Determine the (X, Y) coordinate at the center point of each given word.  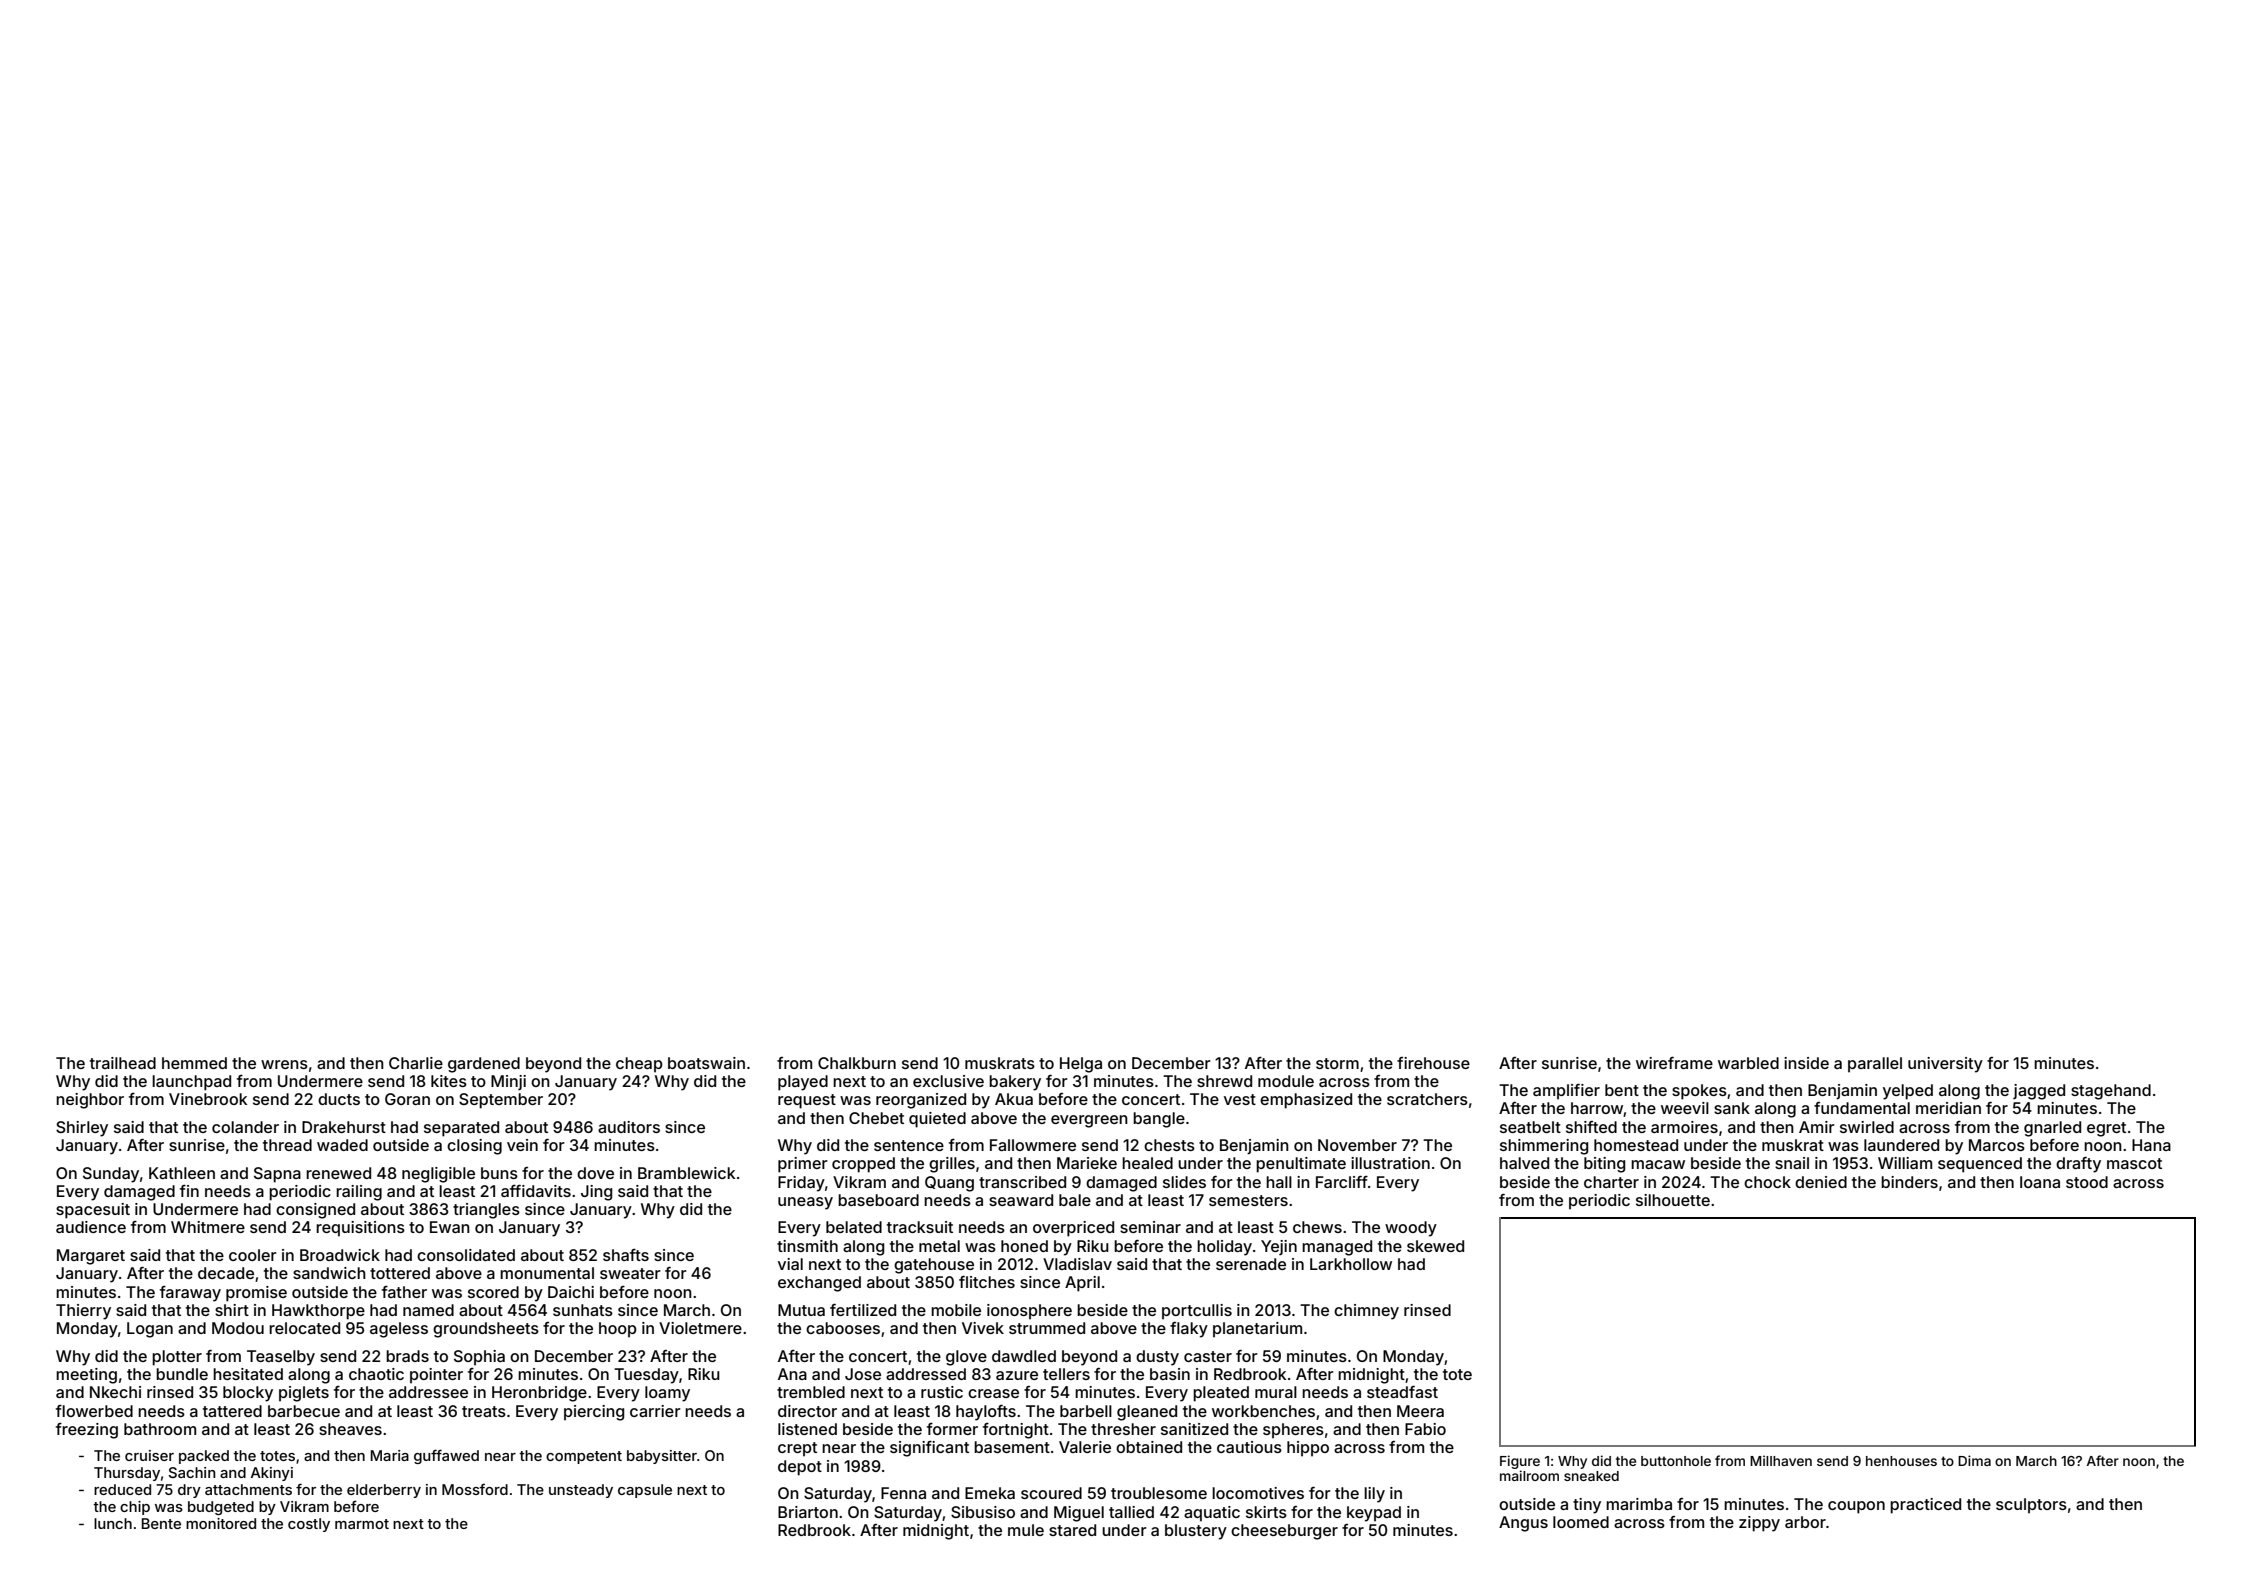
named (428, 1310)
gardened (484, 1065)
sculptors (2031, 1506)
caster (1208, 1356)
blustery (1196, 1532)
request (807, 1101)
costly (309, 1525)
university (1945, 1065)
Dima (1974, 1460)
